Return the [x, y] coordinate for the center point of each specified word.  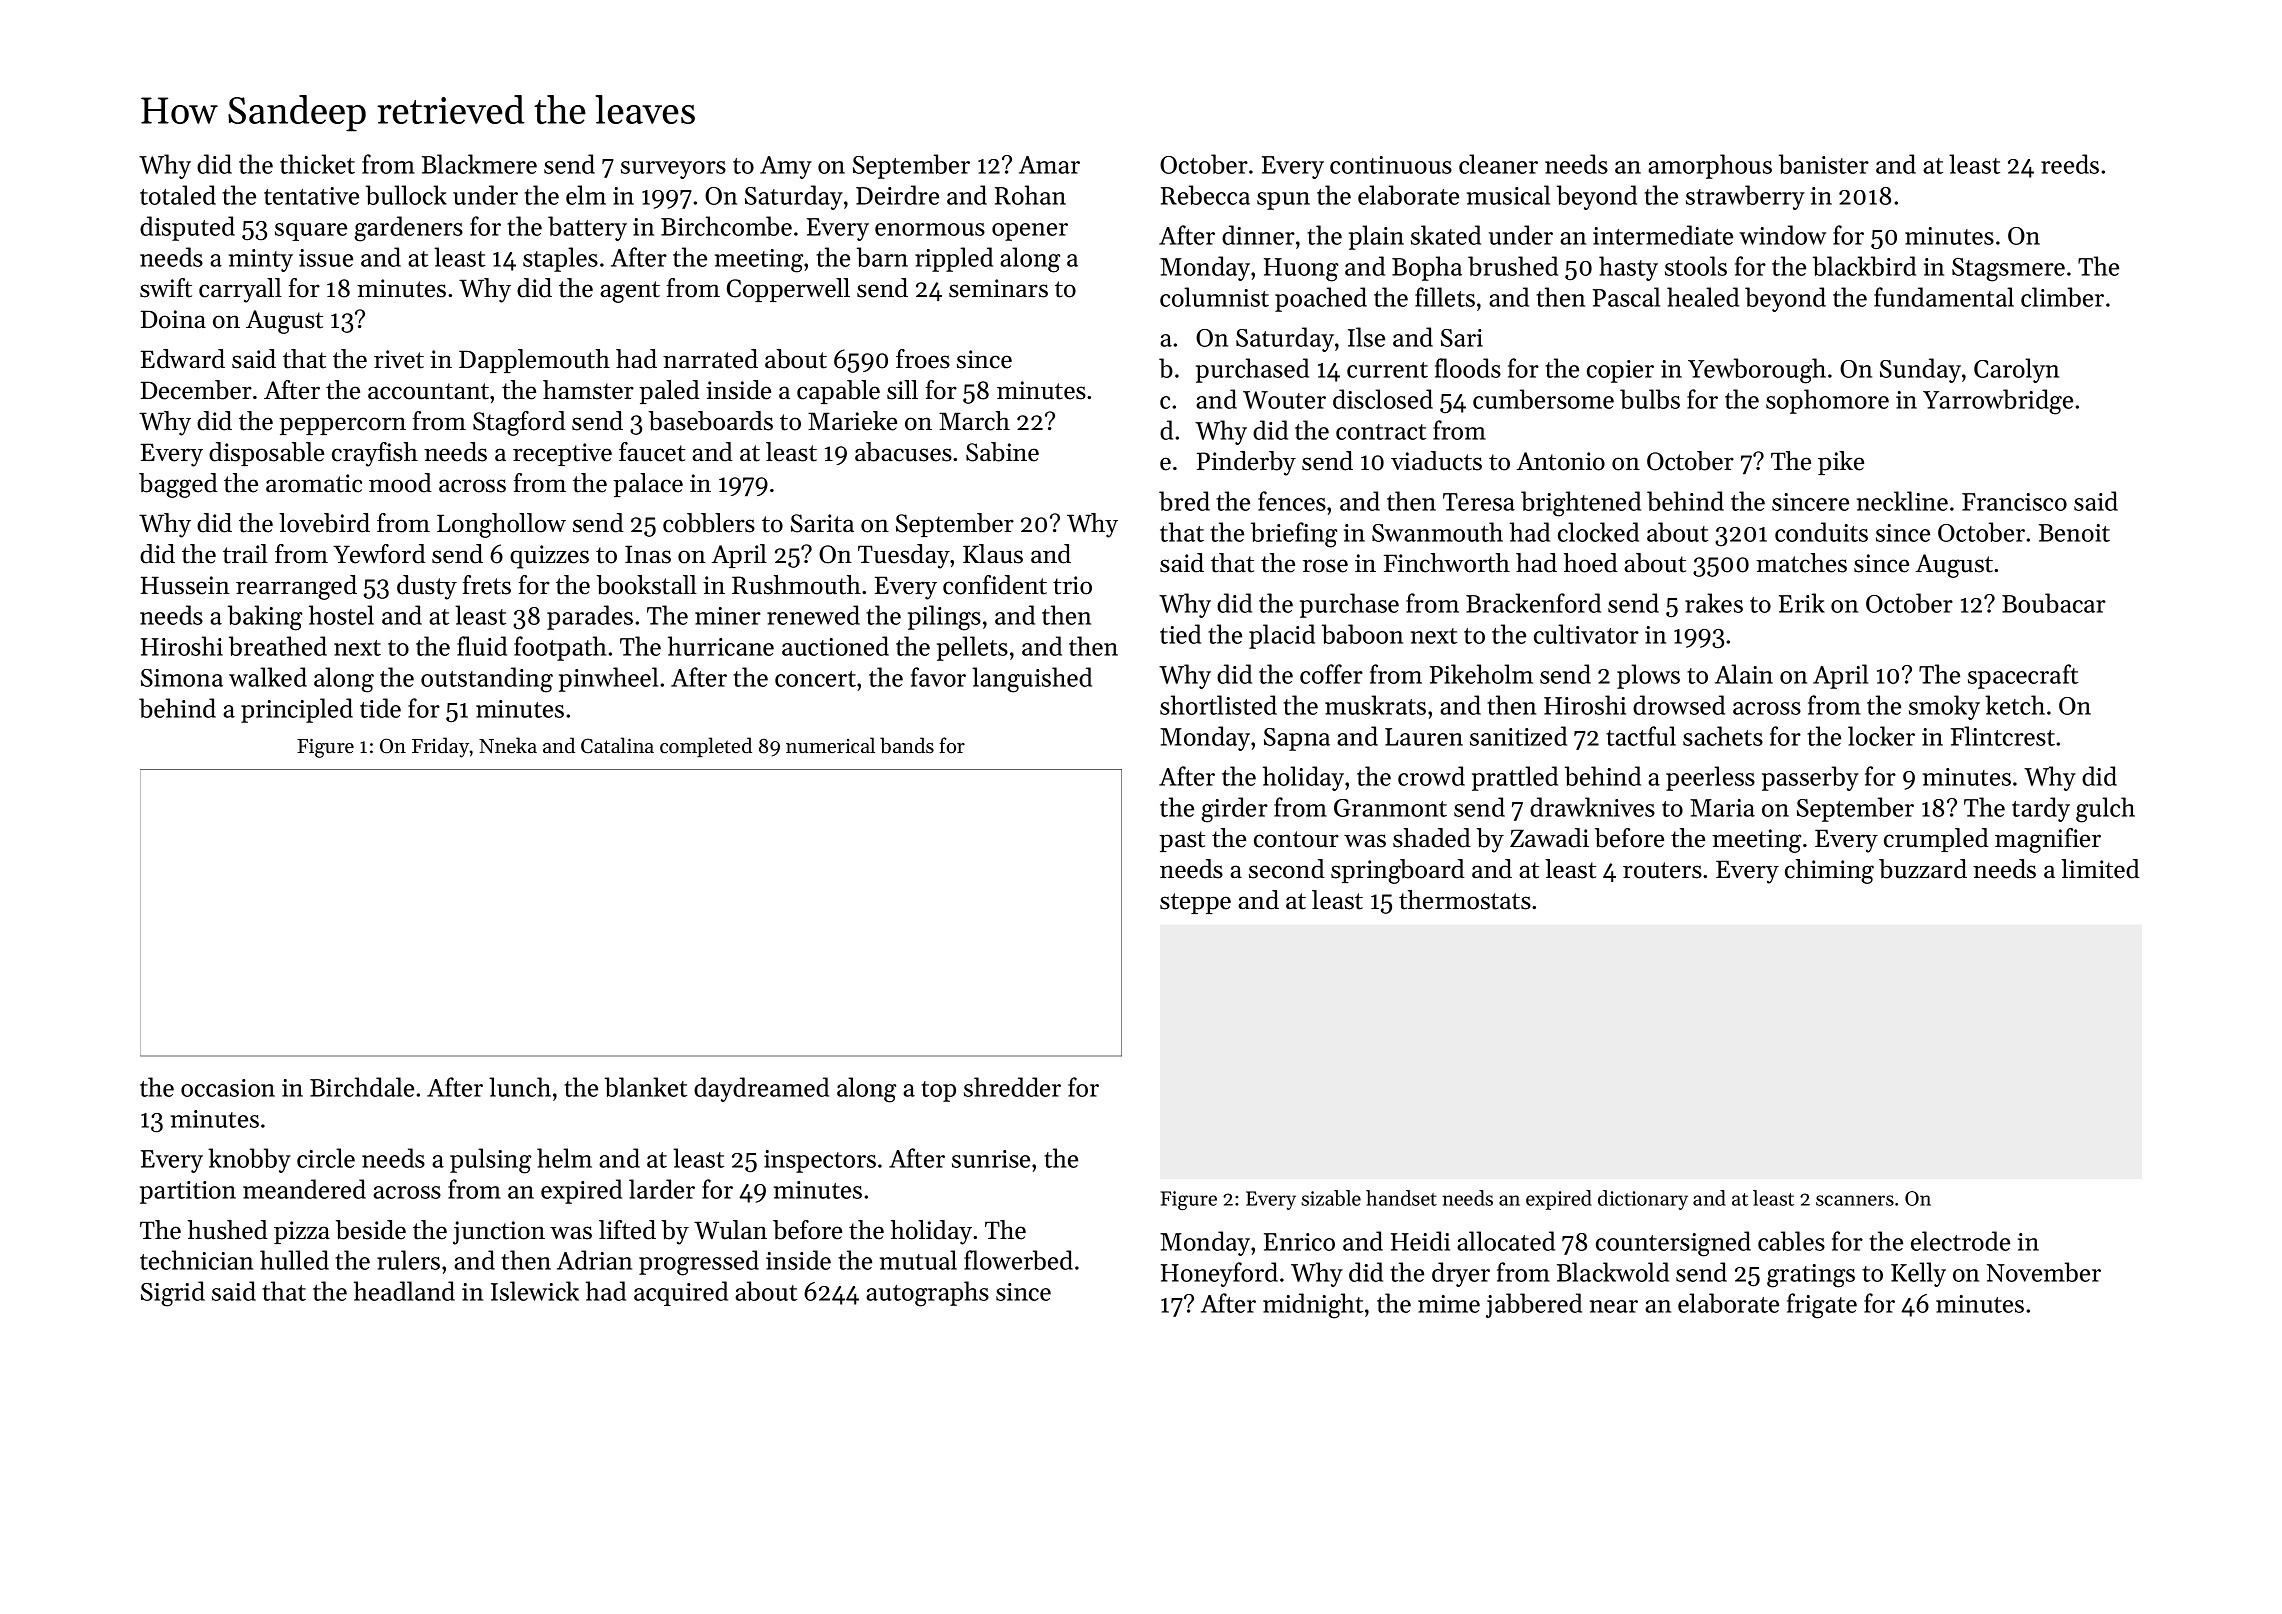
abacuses [903, 452]
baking [265, 618]
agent [630, 292]
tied [1180, 634]
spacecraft [2023, 676]
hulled [294, 1260]
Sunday [1920, 370]
